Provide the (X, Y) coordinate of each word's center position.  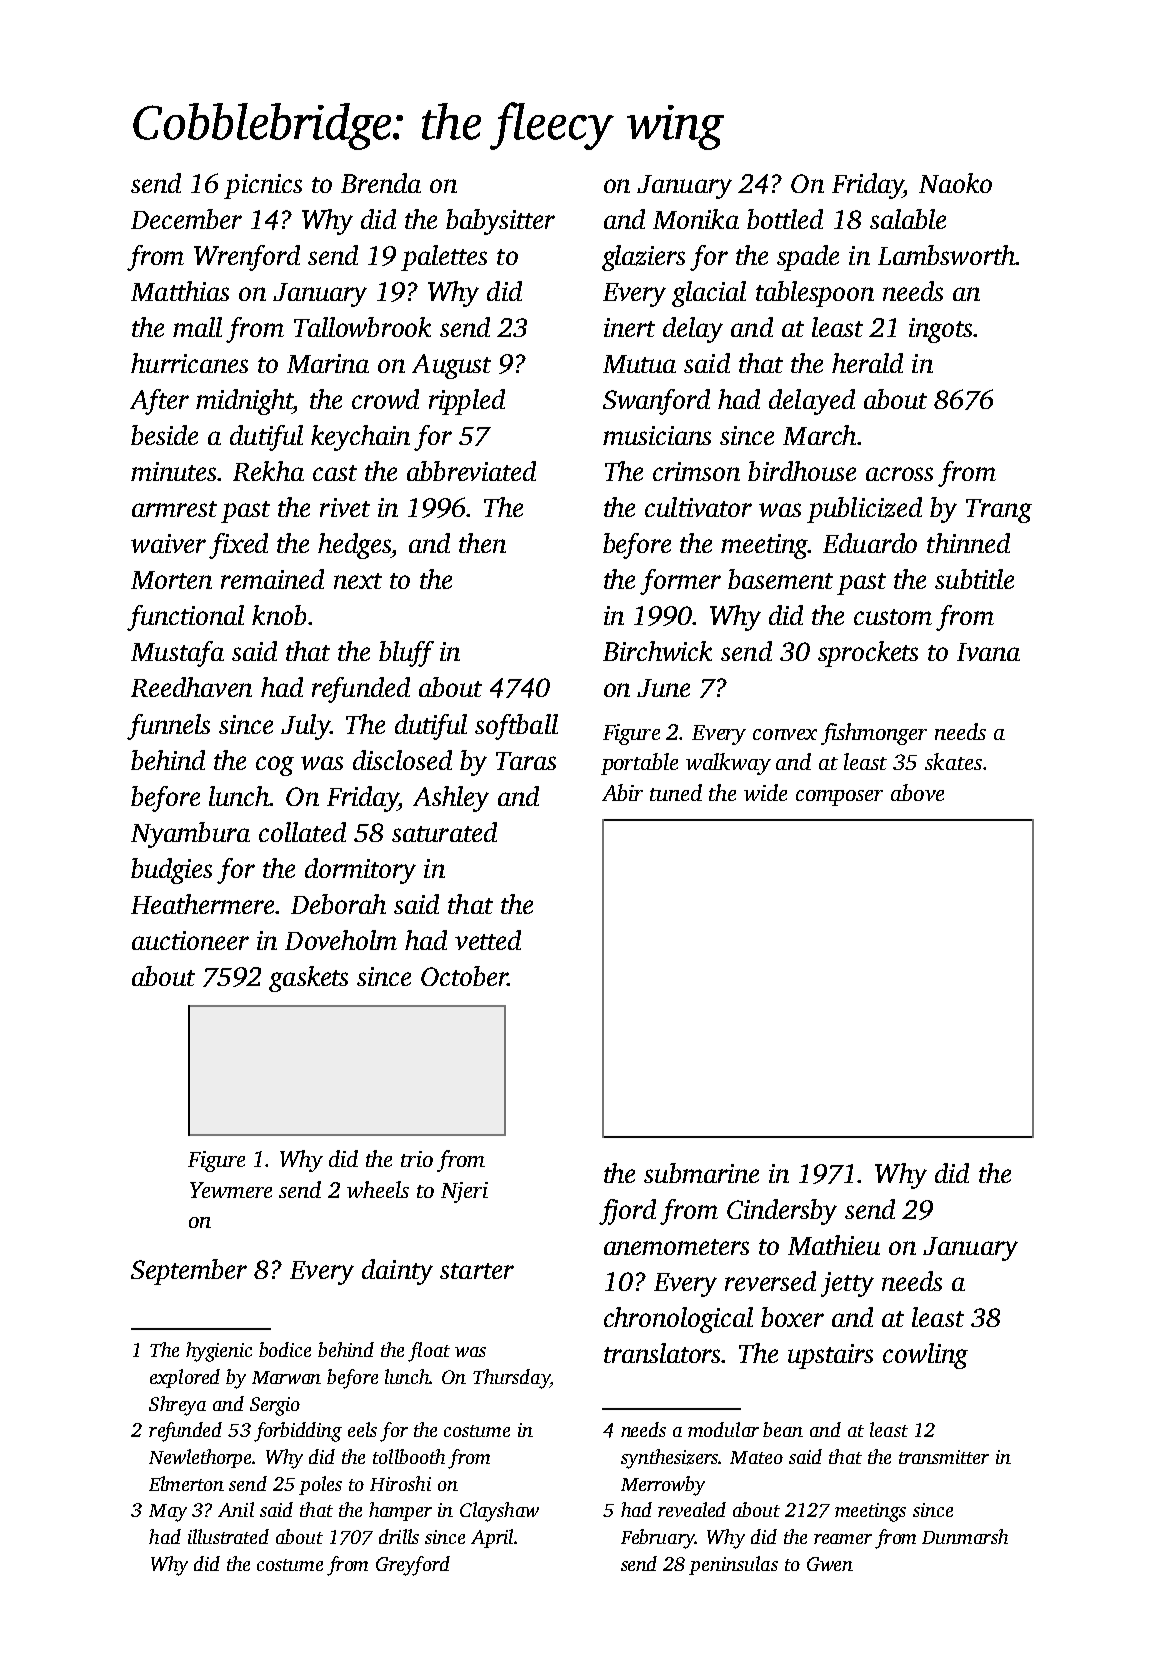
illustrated (228, 1536)
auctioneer (190, 940)
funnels (168, 727)
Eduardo (870, 543)
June (663, 688)
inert (629, 327)
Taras (526, 761)
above (917, 792)
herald (867, 363)
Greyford (413, 1566)
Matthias (180, 291)
